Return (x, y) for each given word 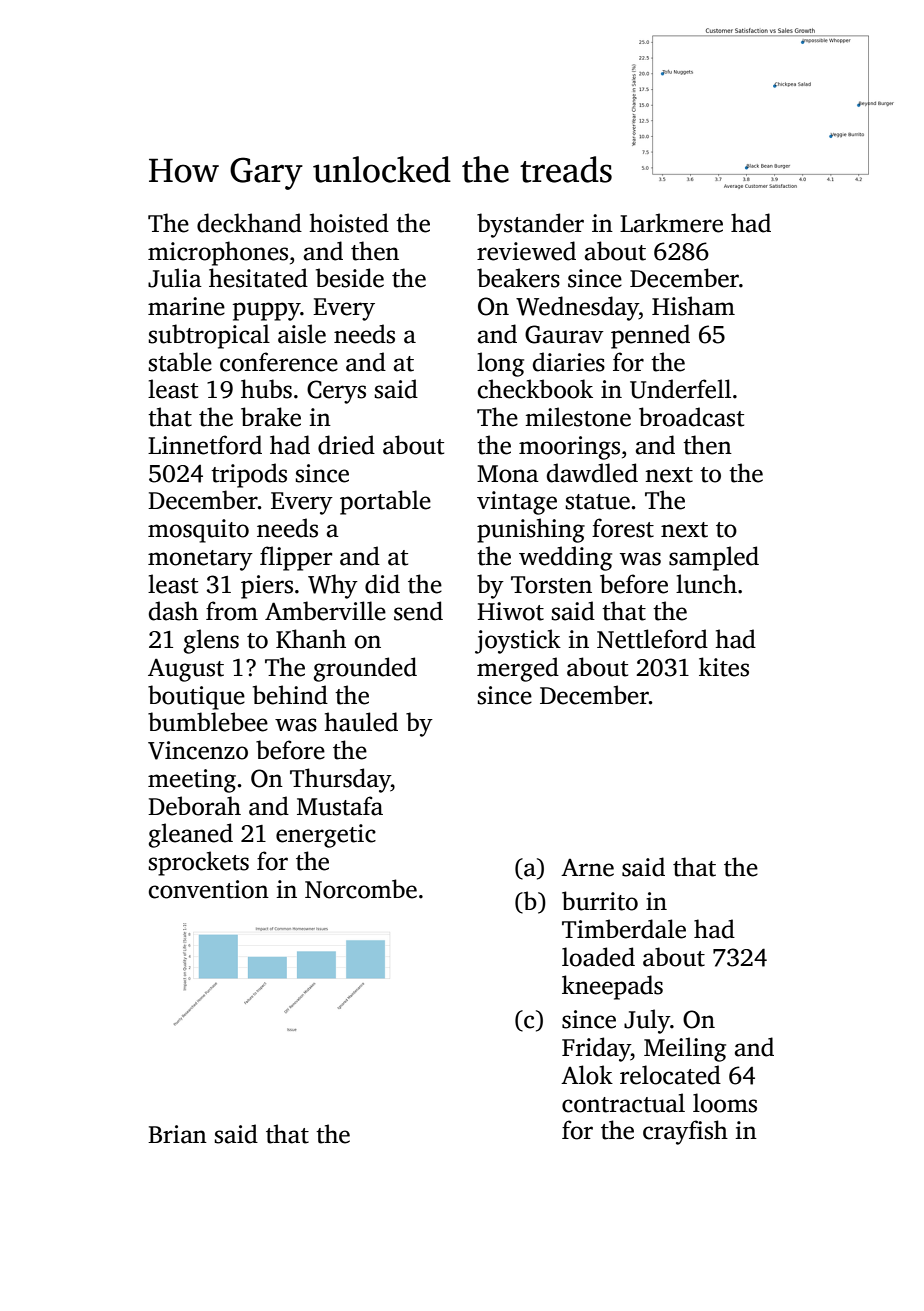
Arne (587, 868)
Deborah (194, 806)
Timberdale (624, 929)
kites (724, 667)
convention (209, 889)
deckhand (249, 223)
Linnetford (205, 445)
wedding (565, 558)
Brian (177, 1134)
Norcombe (361, 889)
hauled (361, 722)
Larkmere (671, 223)
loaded (598, 957)
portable (385, 502)
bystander (530, 225)
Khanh (311, 639)
